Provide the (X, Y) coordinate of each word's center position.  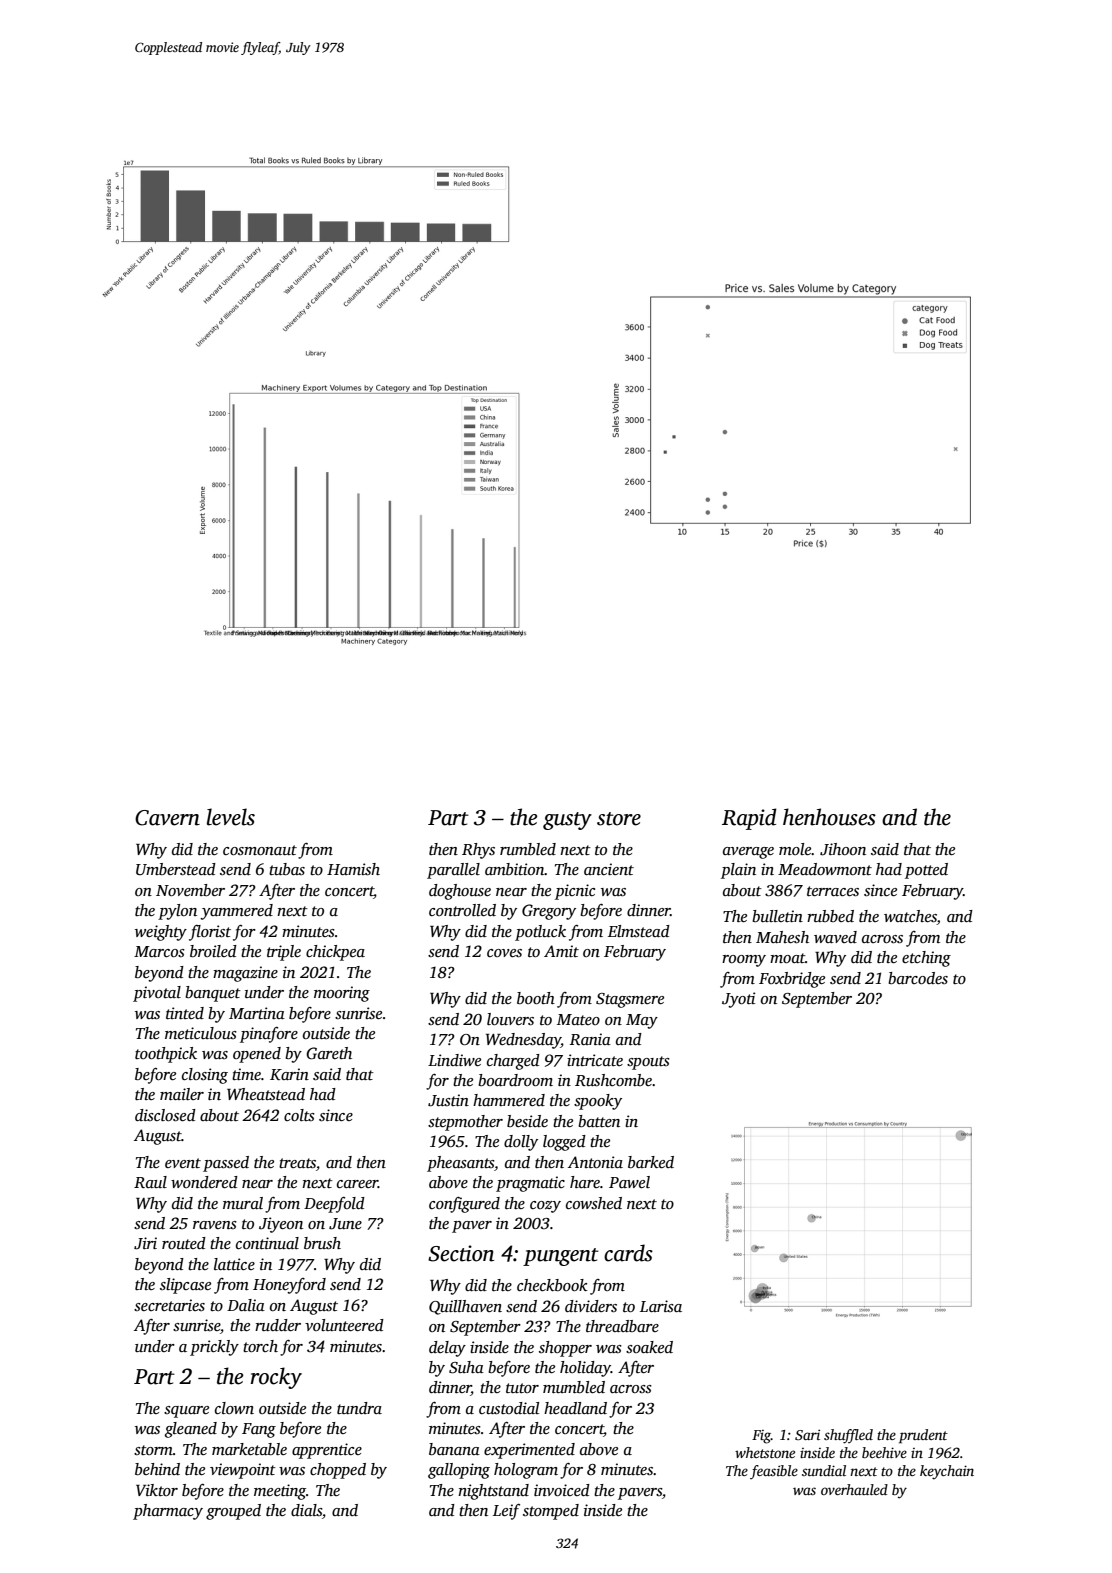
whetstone (765, 1452)
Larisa (661, 1306)
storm (153, 1450)
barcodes (918, 978)
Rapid (749, 819)
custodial (509, 1408)
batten (599, 1121)
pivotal (157, 994)
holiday (585, 1369)
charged (513, 1062)
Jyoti (739, 1000)
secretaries (169, 1305)
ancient (609, 869)
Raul (150, 1182)
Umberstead (176, 869)
